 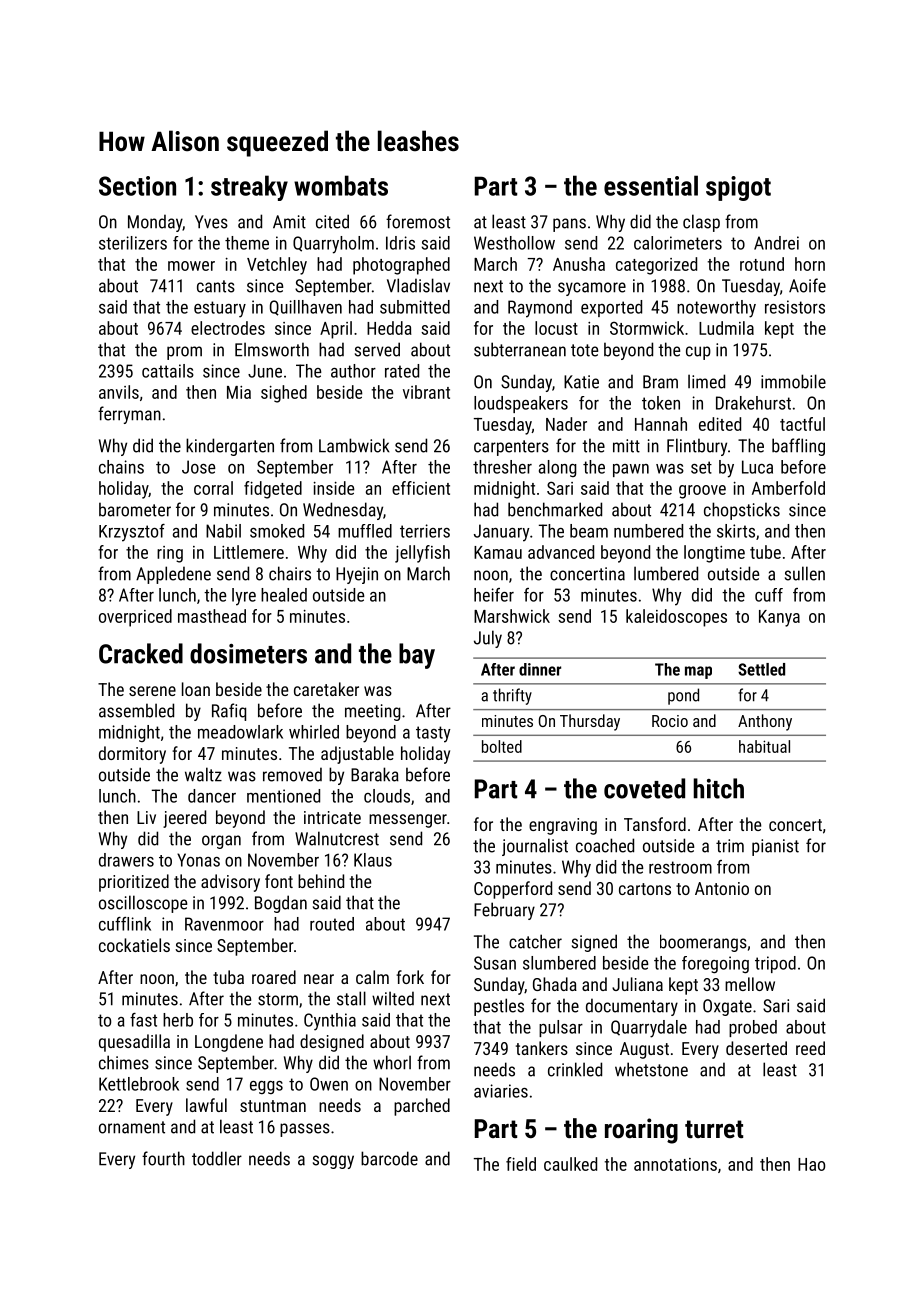 What do you see at coordinates (422, 1107) in the screenshot?
I see `parched` at bounding box center [422, 1107].
